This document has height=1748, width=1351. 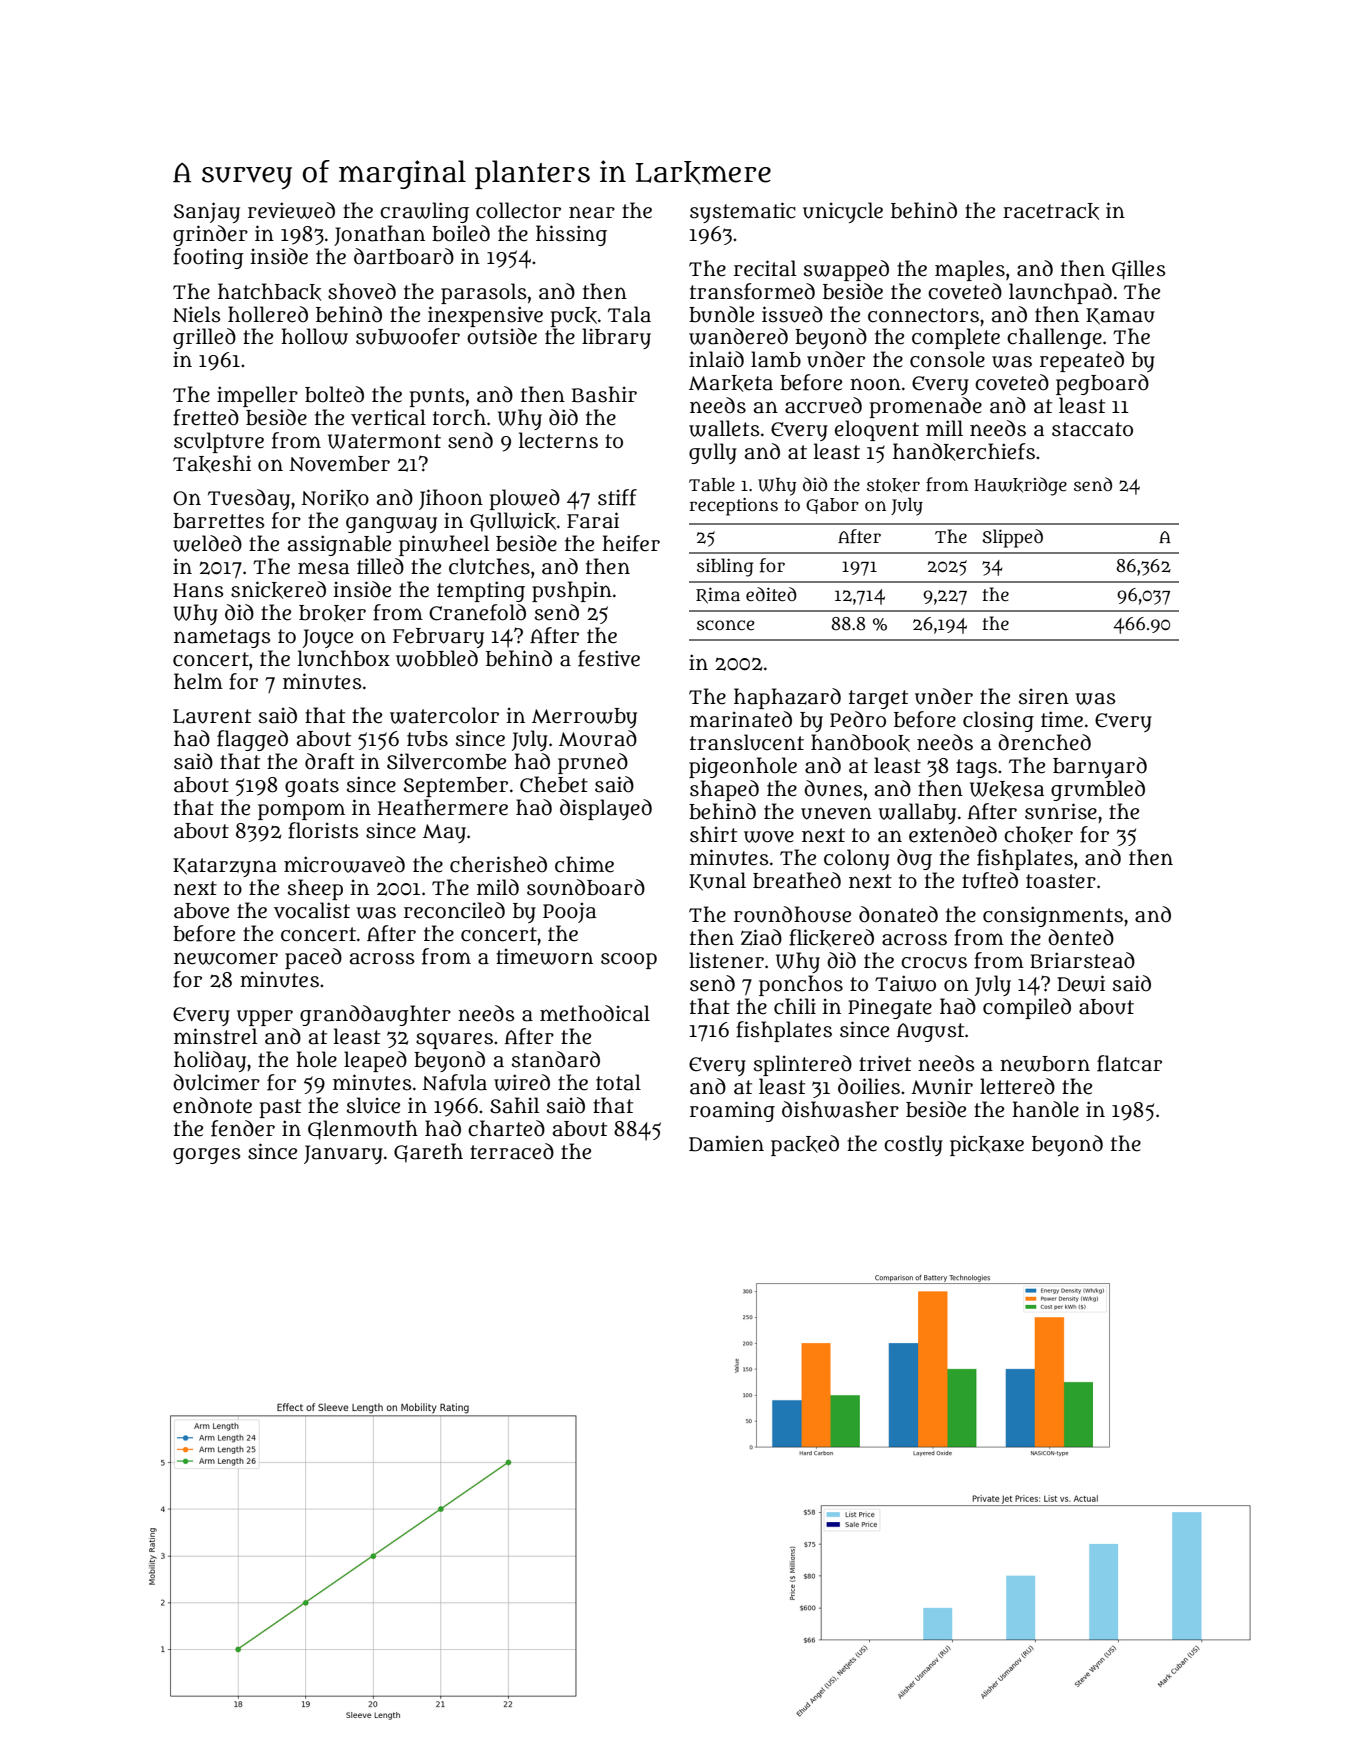 I want to click on flatcar, so click(x=1129, y=1063).
